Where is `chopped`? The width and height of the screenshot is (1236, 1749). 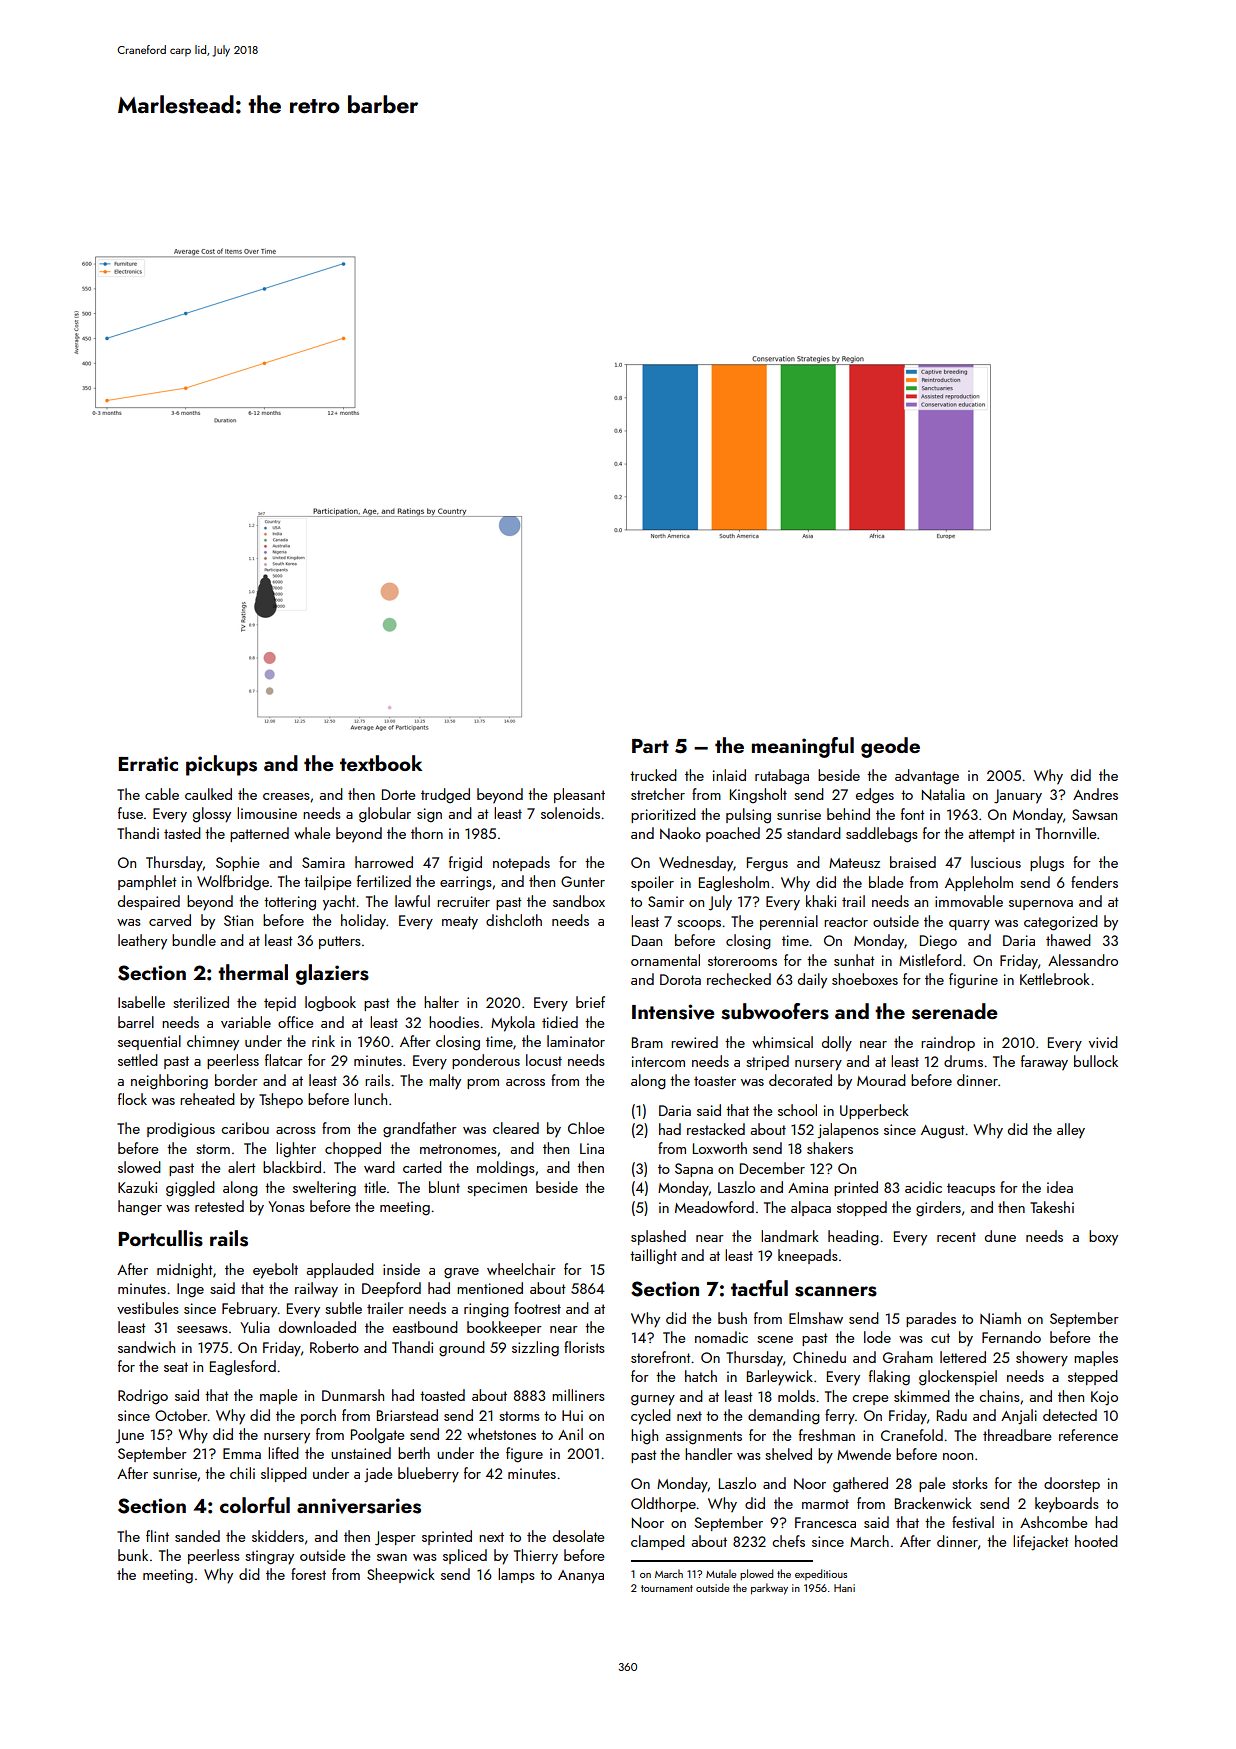 chopped is located at coordinates (353, 1149).
